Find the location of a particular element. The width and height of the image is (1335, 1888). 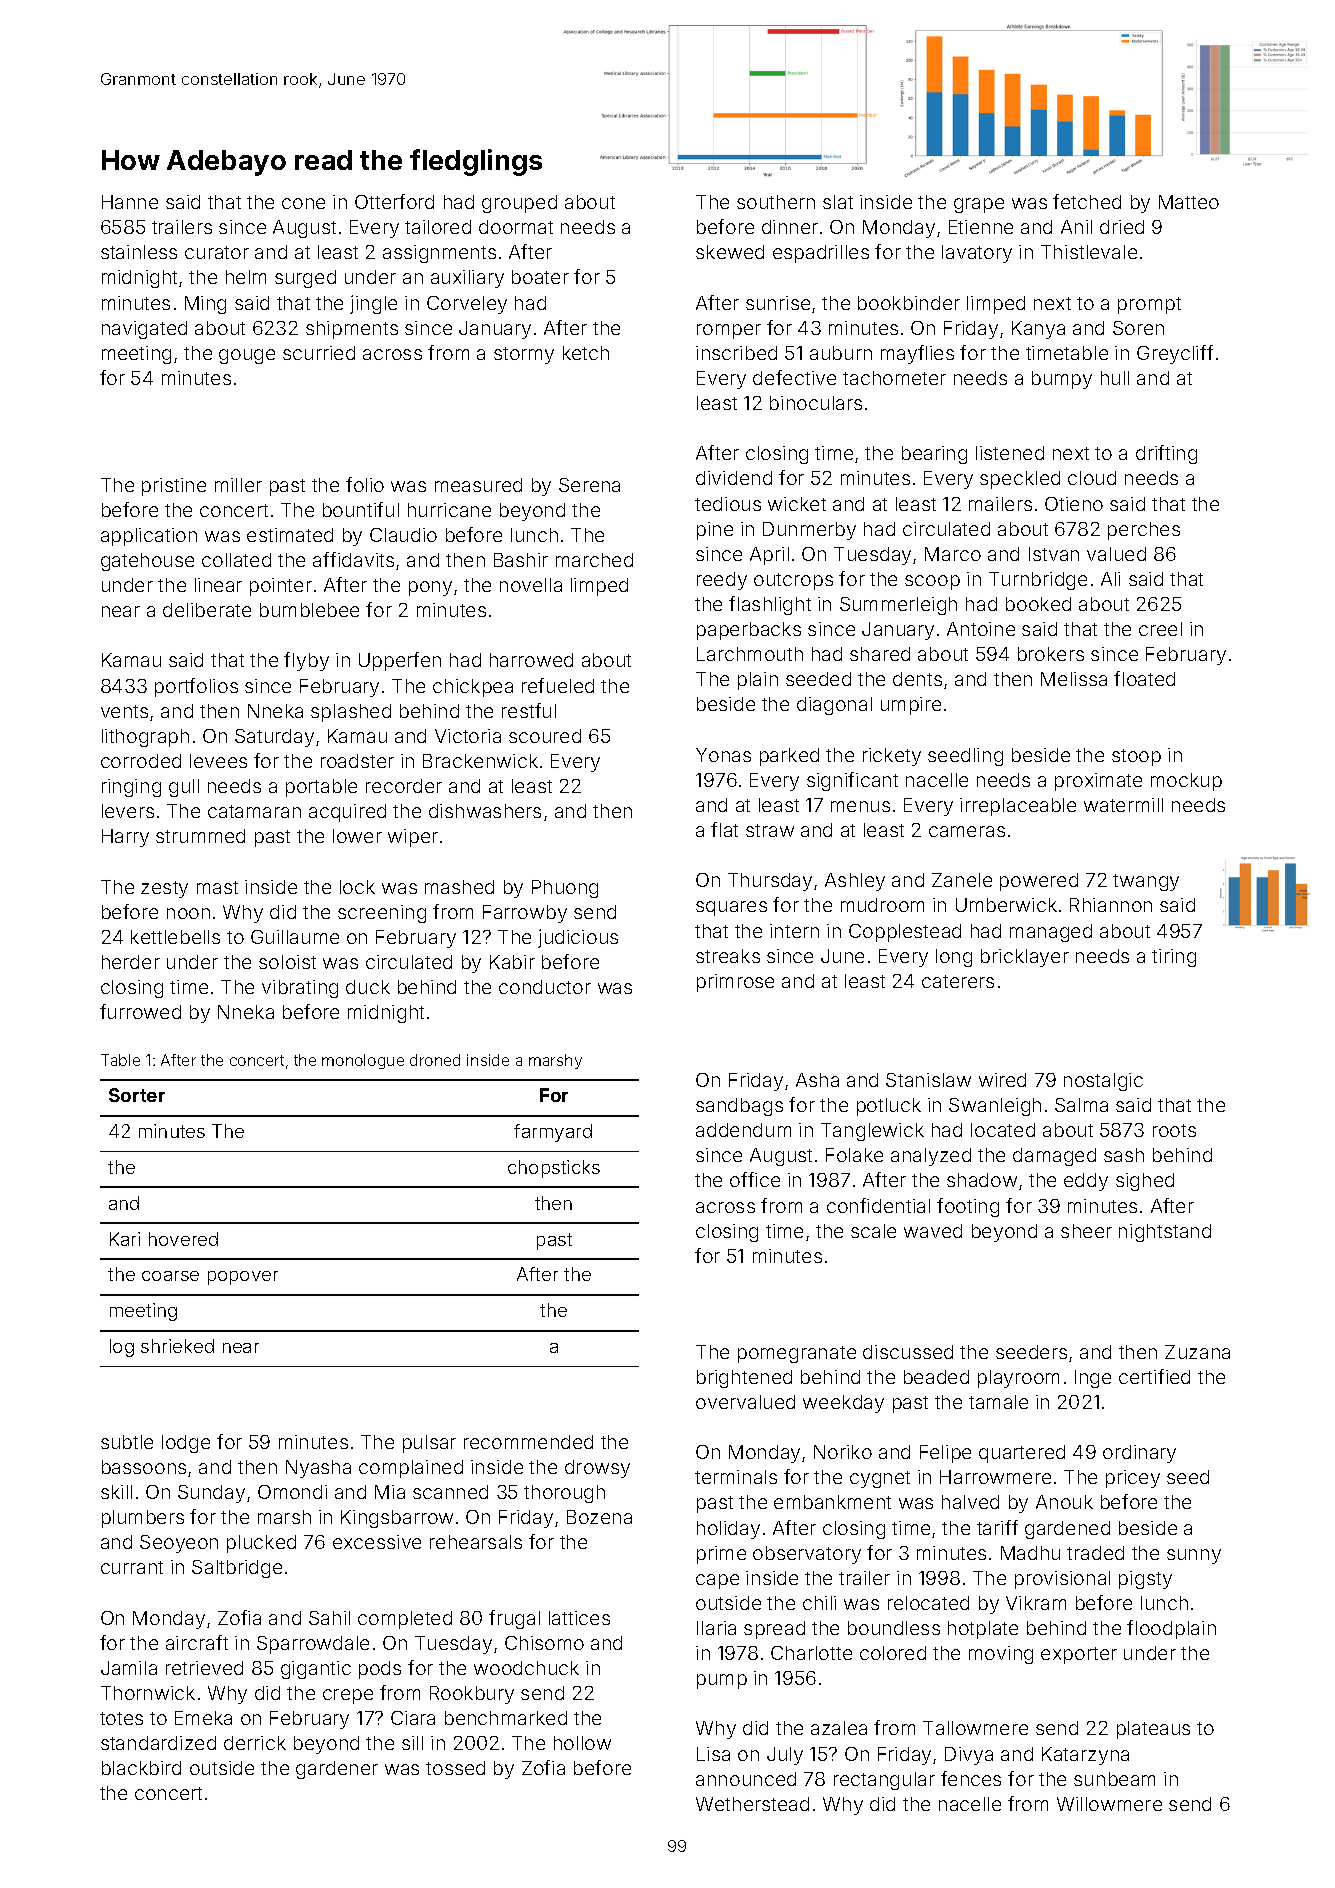

shrieked is located at coordinates (177, 1346).
